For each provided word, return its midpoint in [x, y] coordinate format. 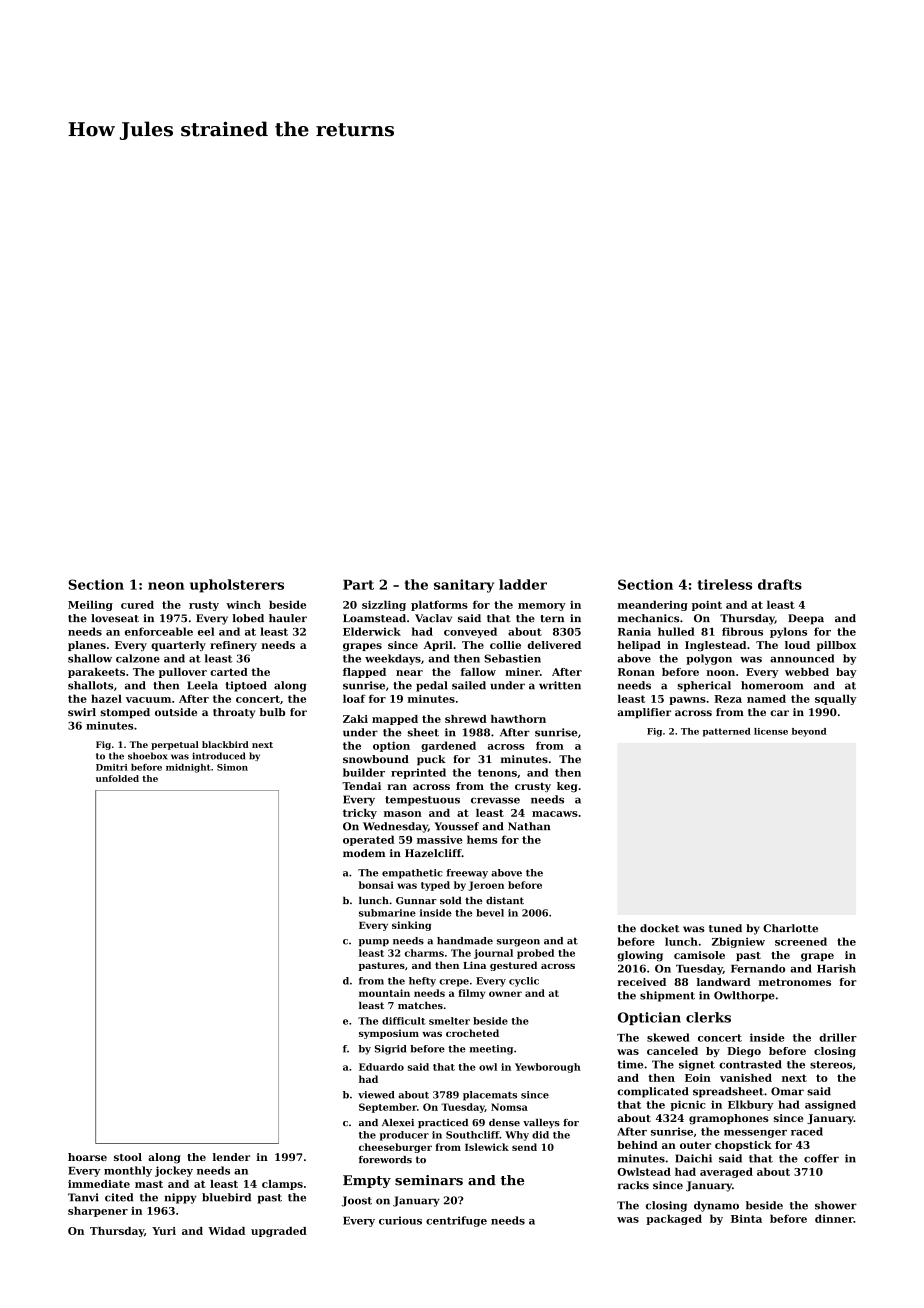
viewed [376, 1095]
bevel [490, 913]
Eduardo [381, 1067]
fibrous [742, 631]
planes [87, 646]
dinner [834, 1218]
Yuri [164, 1231]
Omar [787, 1091]
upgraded [279, 1232]
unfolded [117, 778]
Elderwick [372, 631]
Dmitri [112, 767]
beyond [809, 732]
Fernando [758, 968]
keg [567, 787]
